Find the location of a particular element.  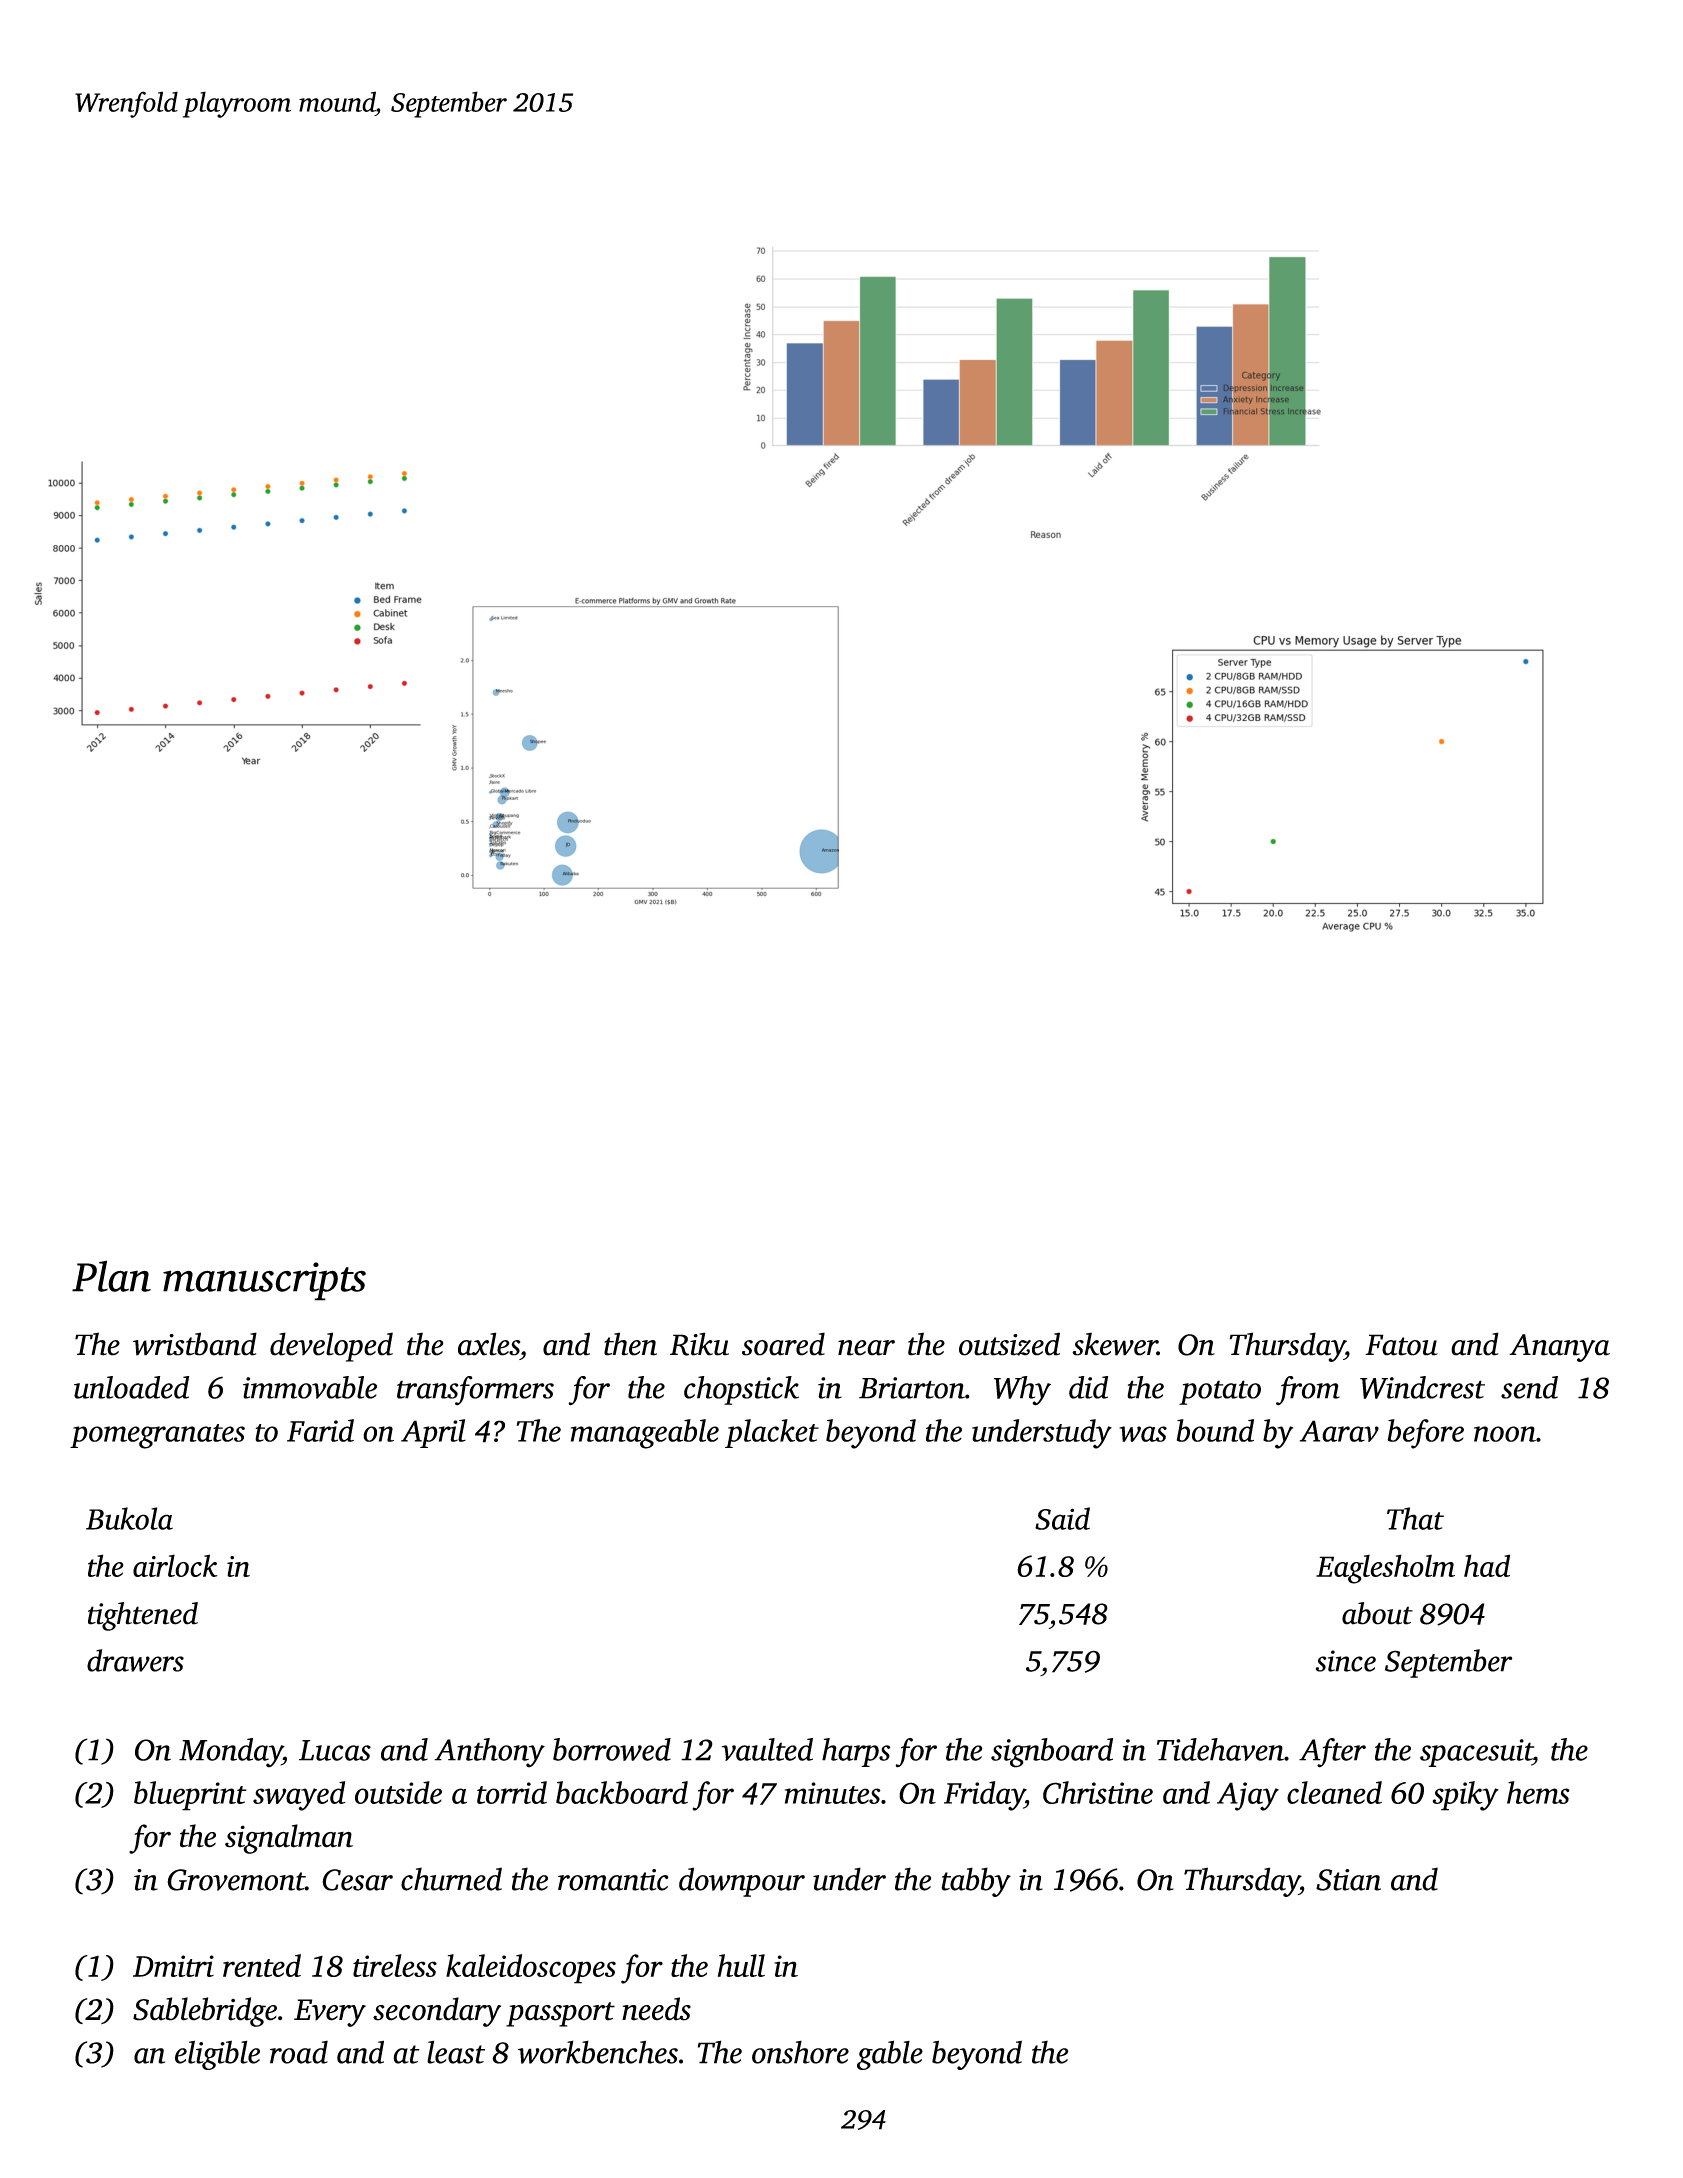

gable is located at coordinates (890, 2055).
